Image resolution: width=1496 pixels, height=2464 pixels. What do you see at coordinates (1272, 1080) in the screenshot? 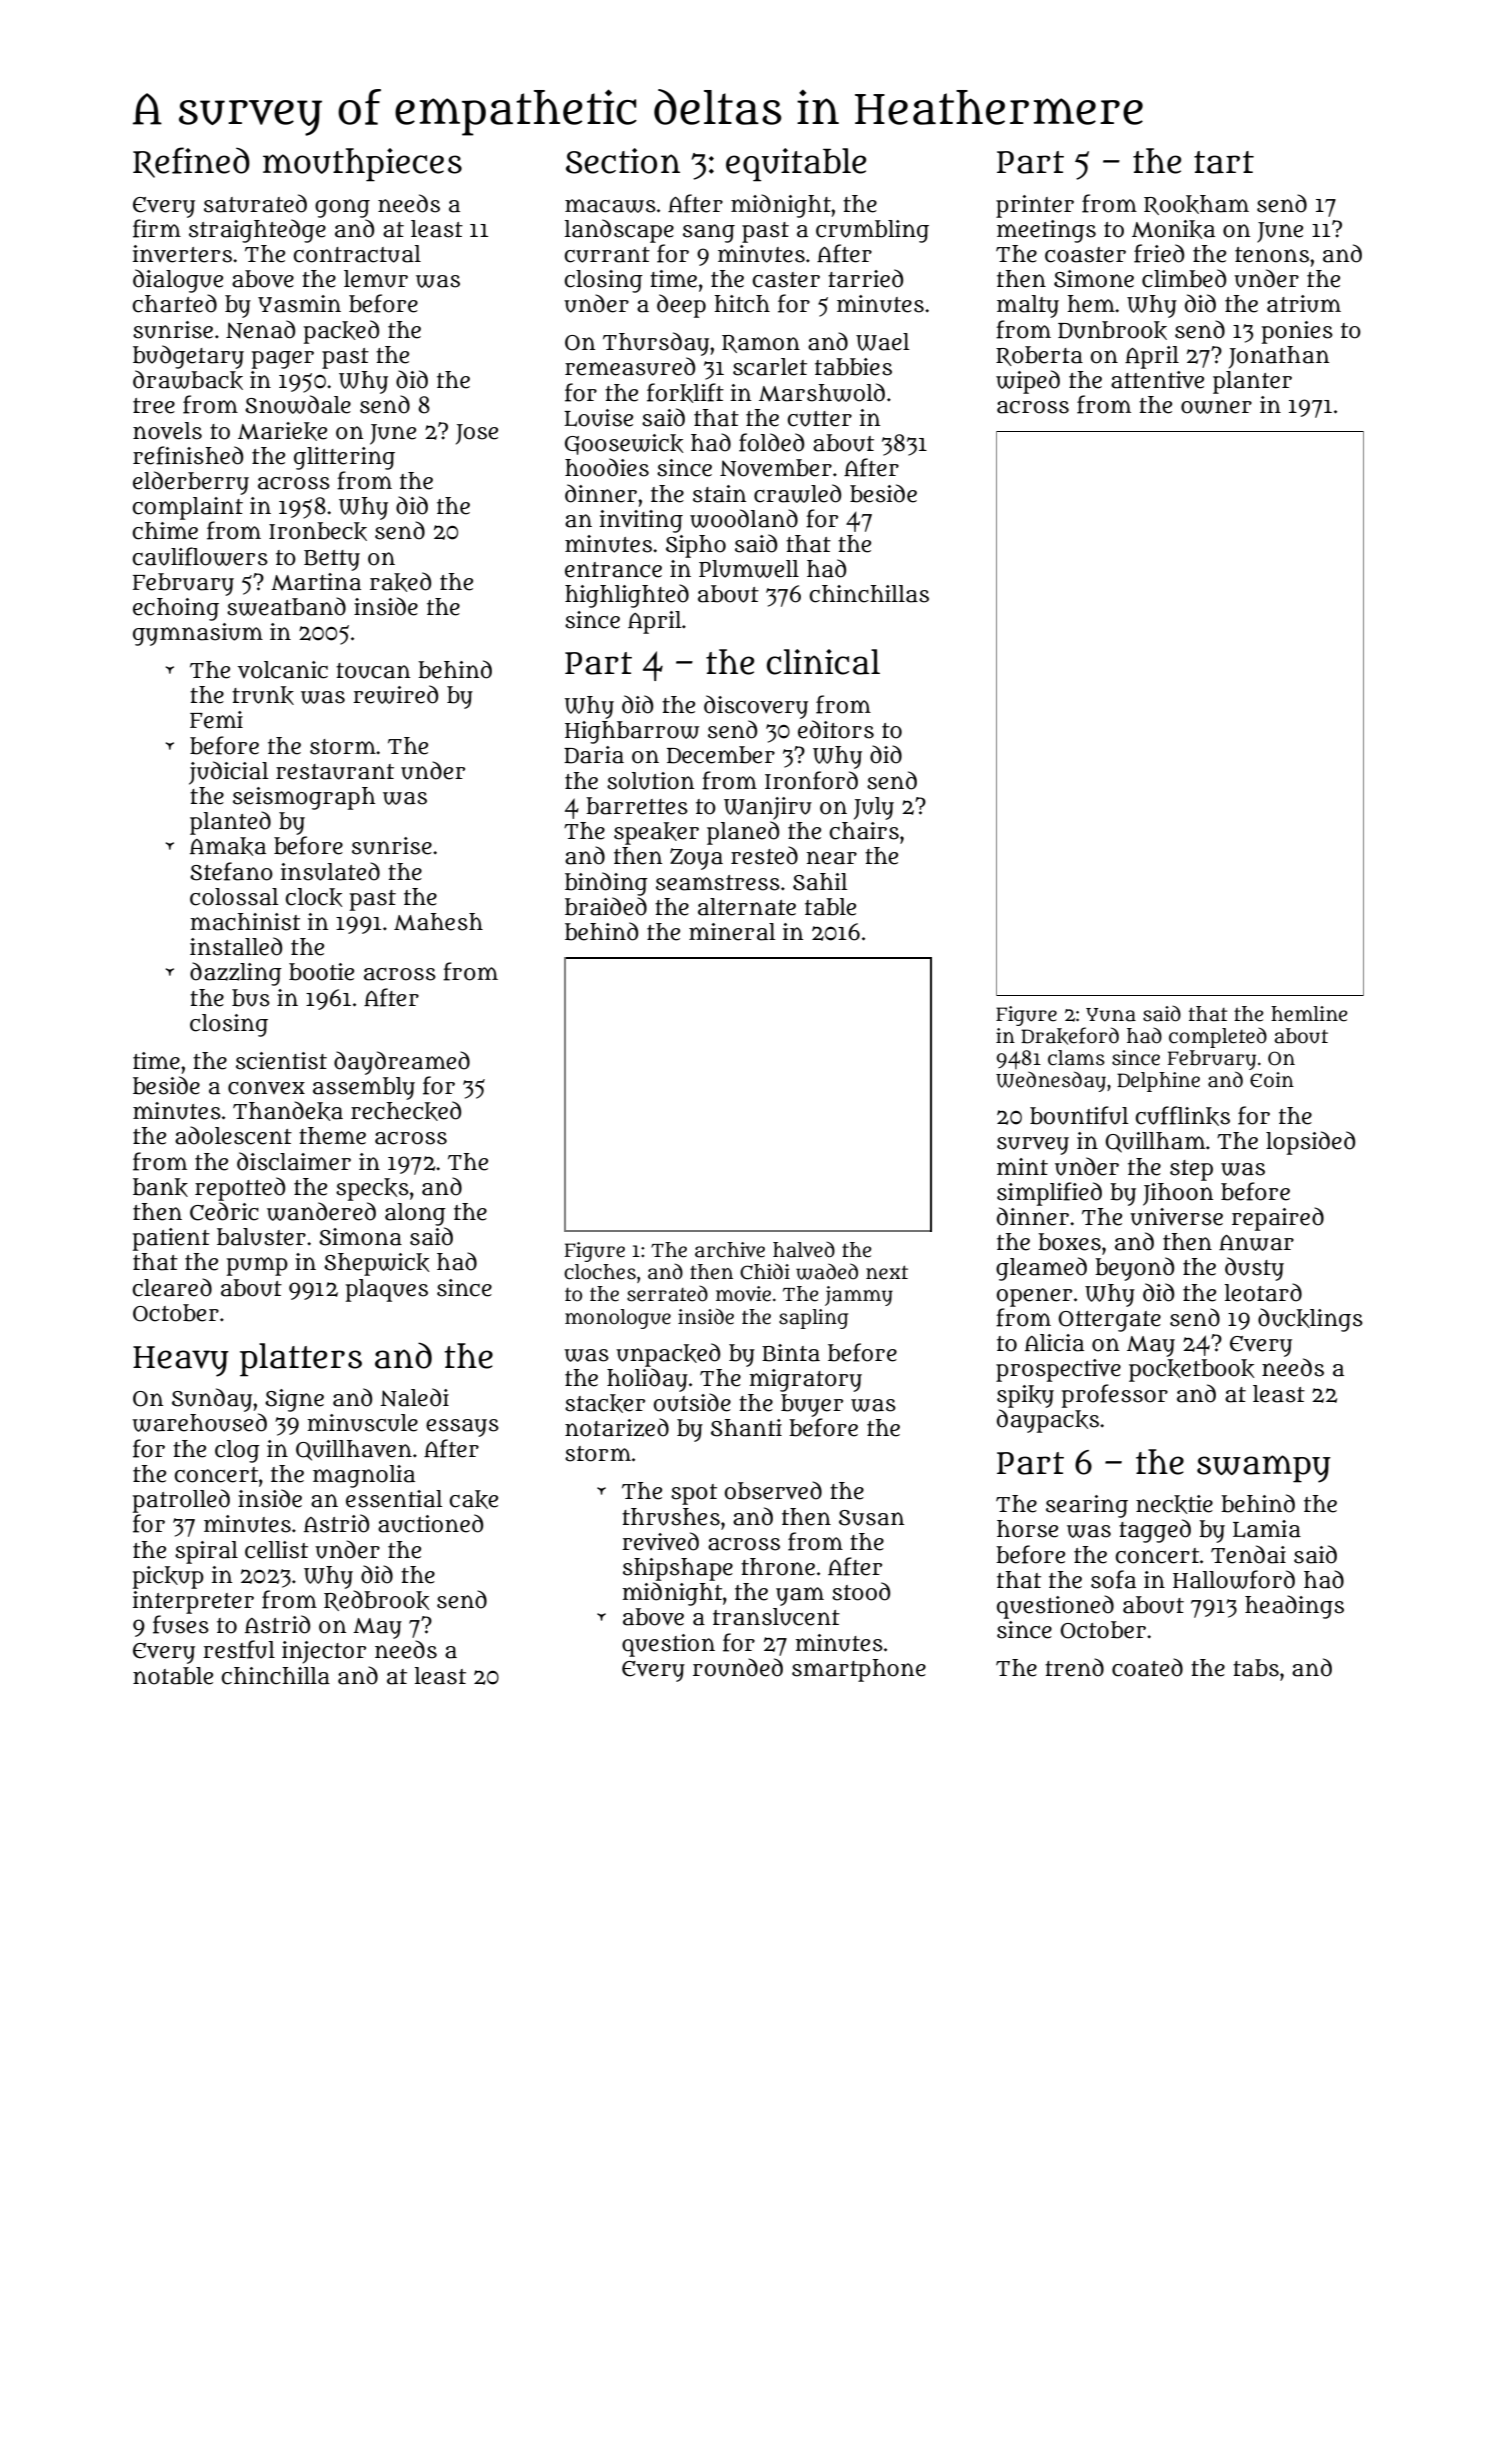
I see `Eoin` at bounding box center [1272, 1080].
